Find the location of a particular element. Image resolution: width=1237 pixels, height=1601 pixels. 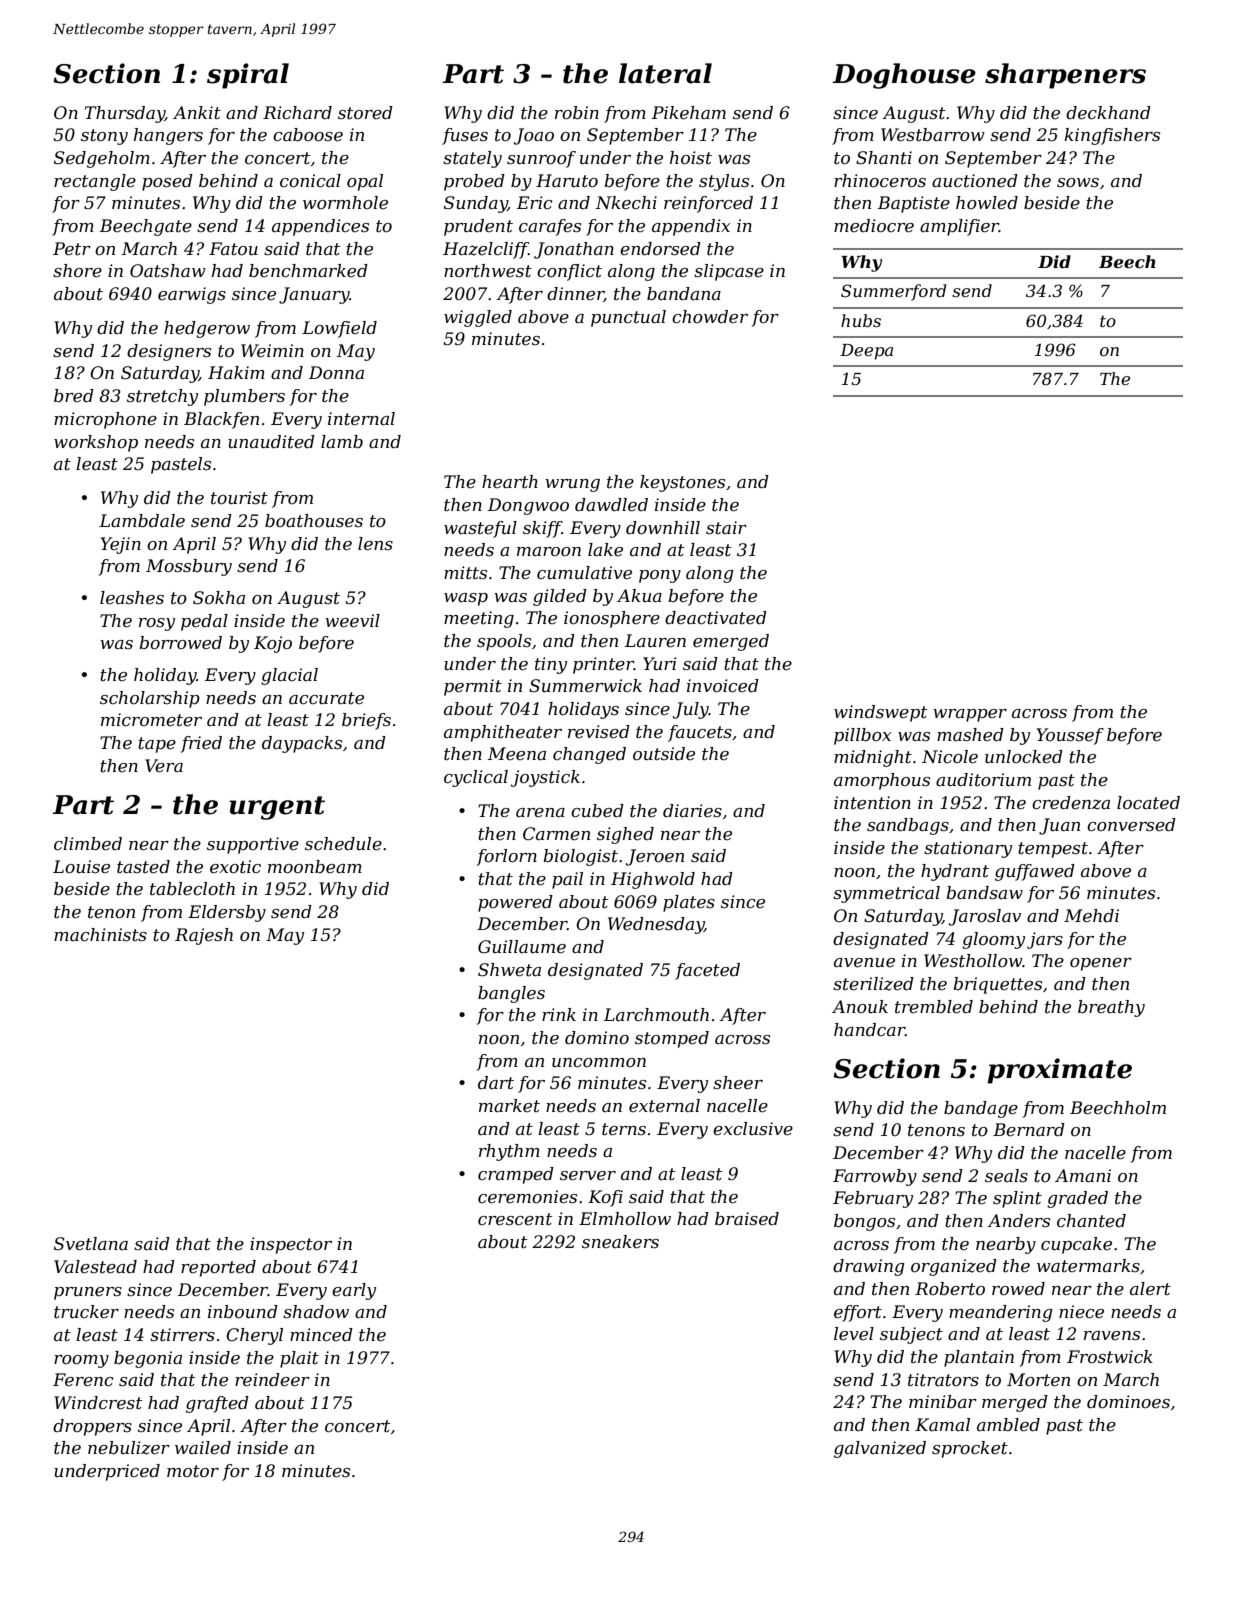

Thursday is located at coordinates (125, 114).
